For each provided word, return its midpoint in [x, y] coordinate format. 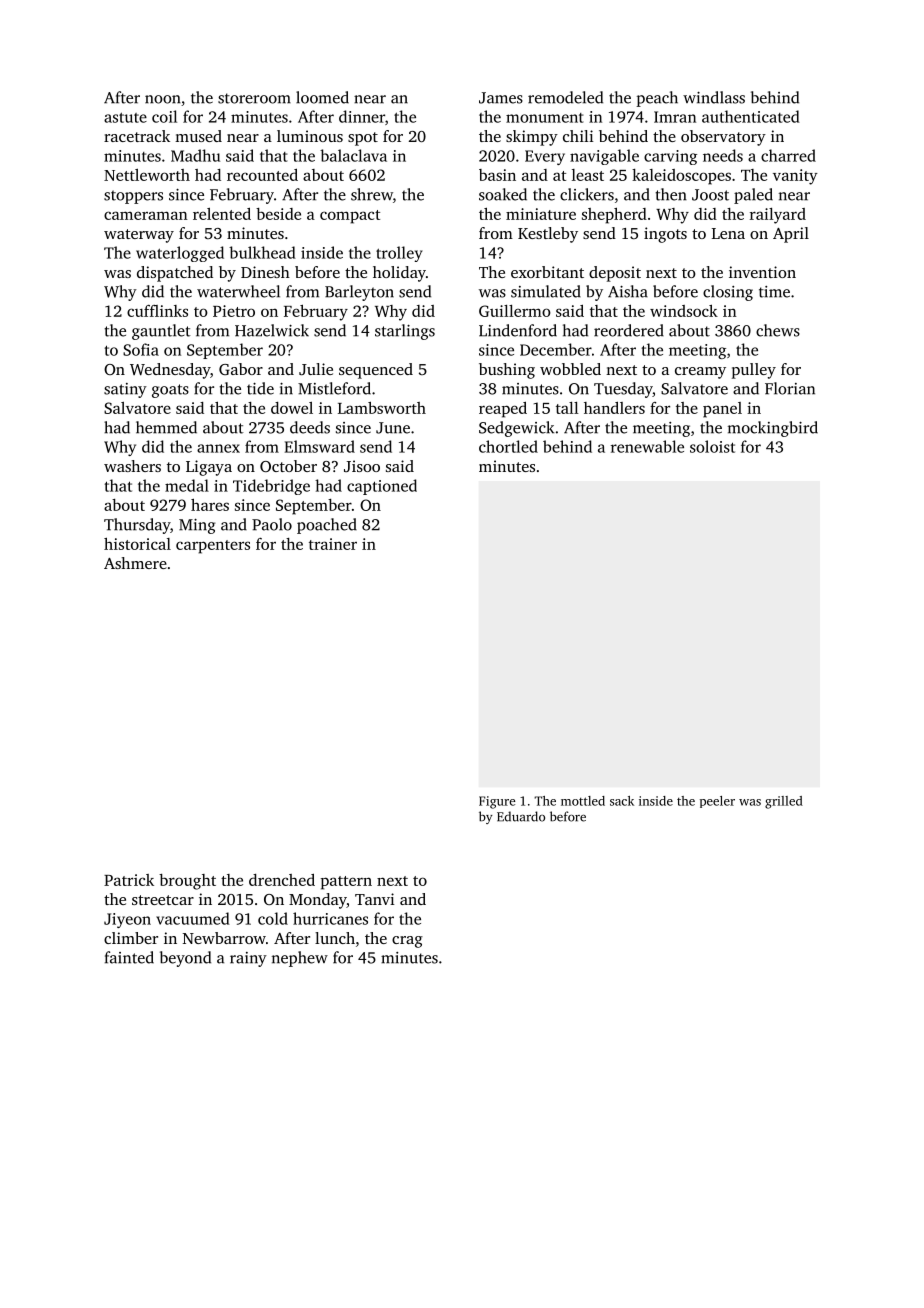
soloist [712, 446]
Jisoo [362, 466]
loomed [322, 97]
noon [163, 99]
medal [187, 485]
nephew [300, 959]
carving [670, 157]
